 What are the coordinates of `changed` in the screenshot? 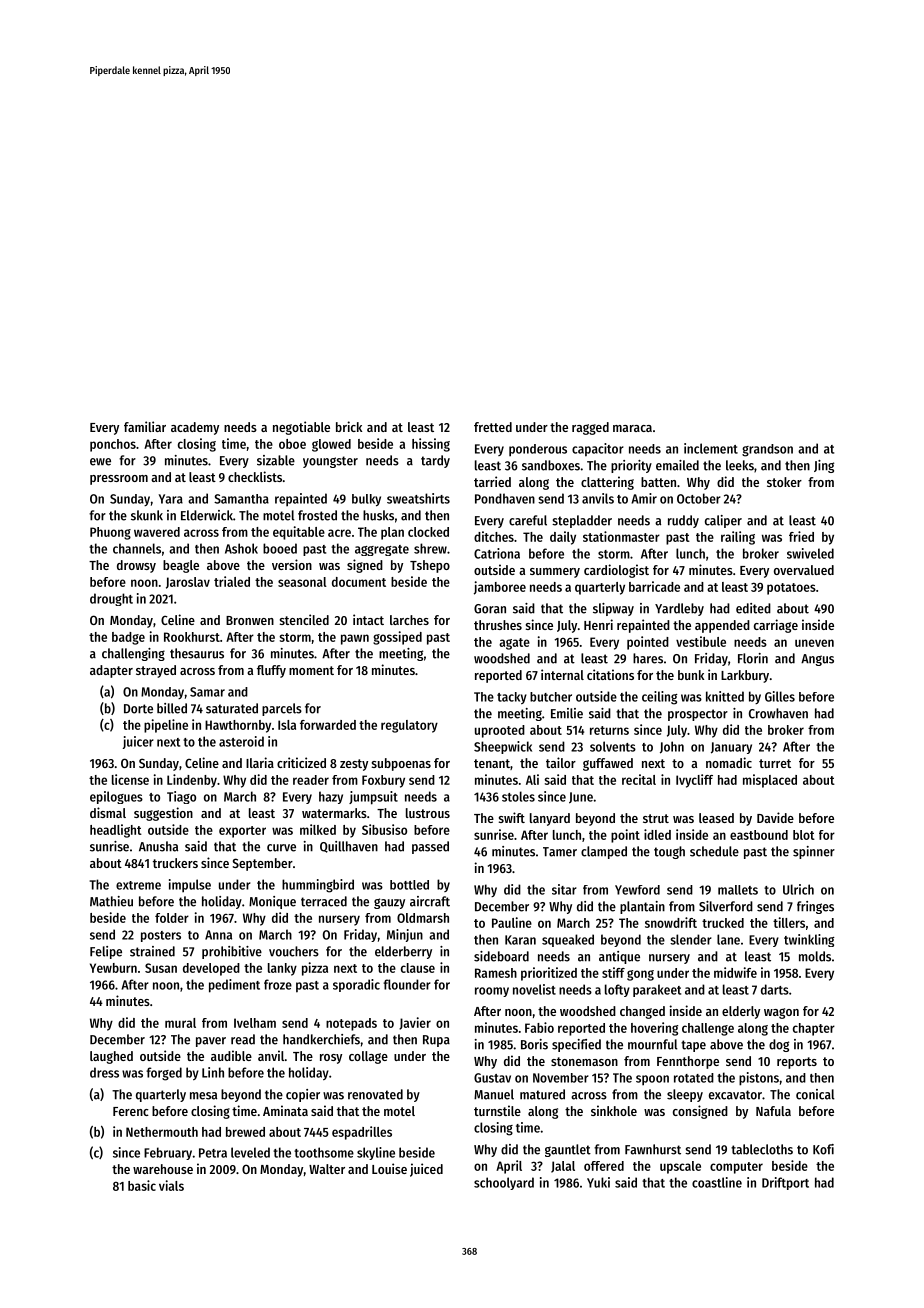 It's located at (642, 1012).
